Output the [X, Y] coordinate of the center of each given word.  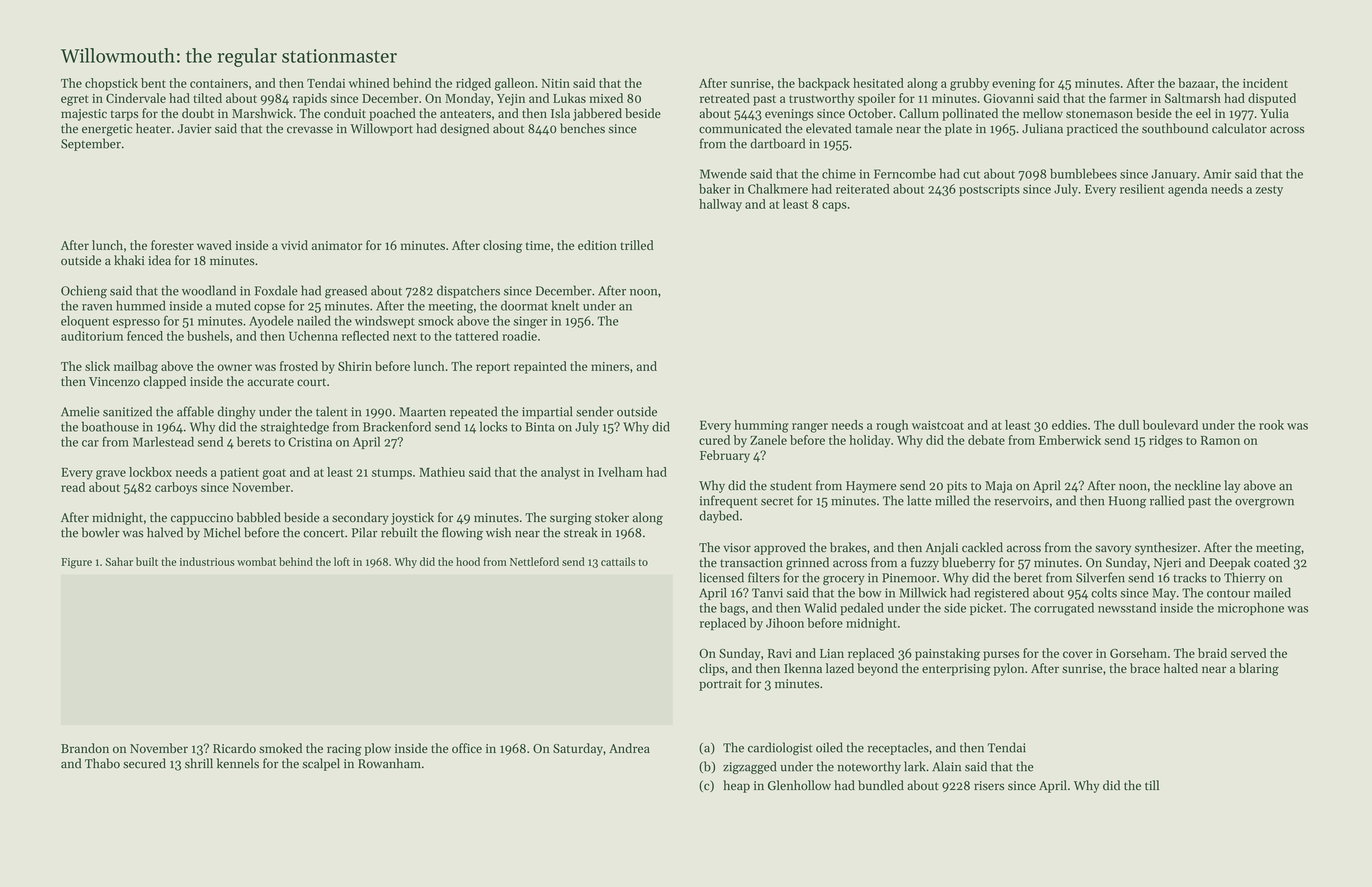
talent [332, 411]
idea [159, 260]
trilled [636, 245]
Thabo [102, 763]
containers [219, 83]
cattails [618, 561]
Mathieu [442, 472]
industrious [207, 561]
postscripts [989, 190]
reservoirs [1021, 501]
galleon [514, 84]
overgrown [1264, 504]
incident [1265, 83]
